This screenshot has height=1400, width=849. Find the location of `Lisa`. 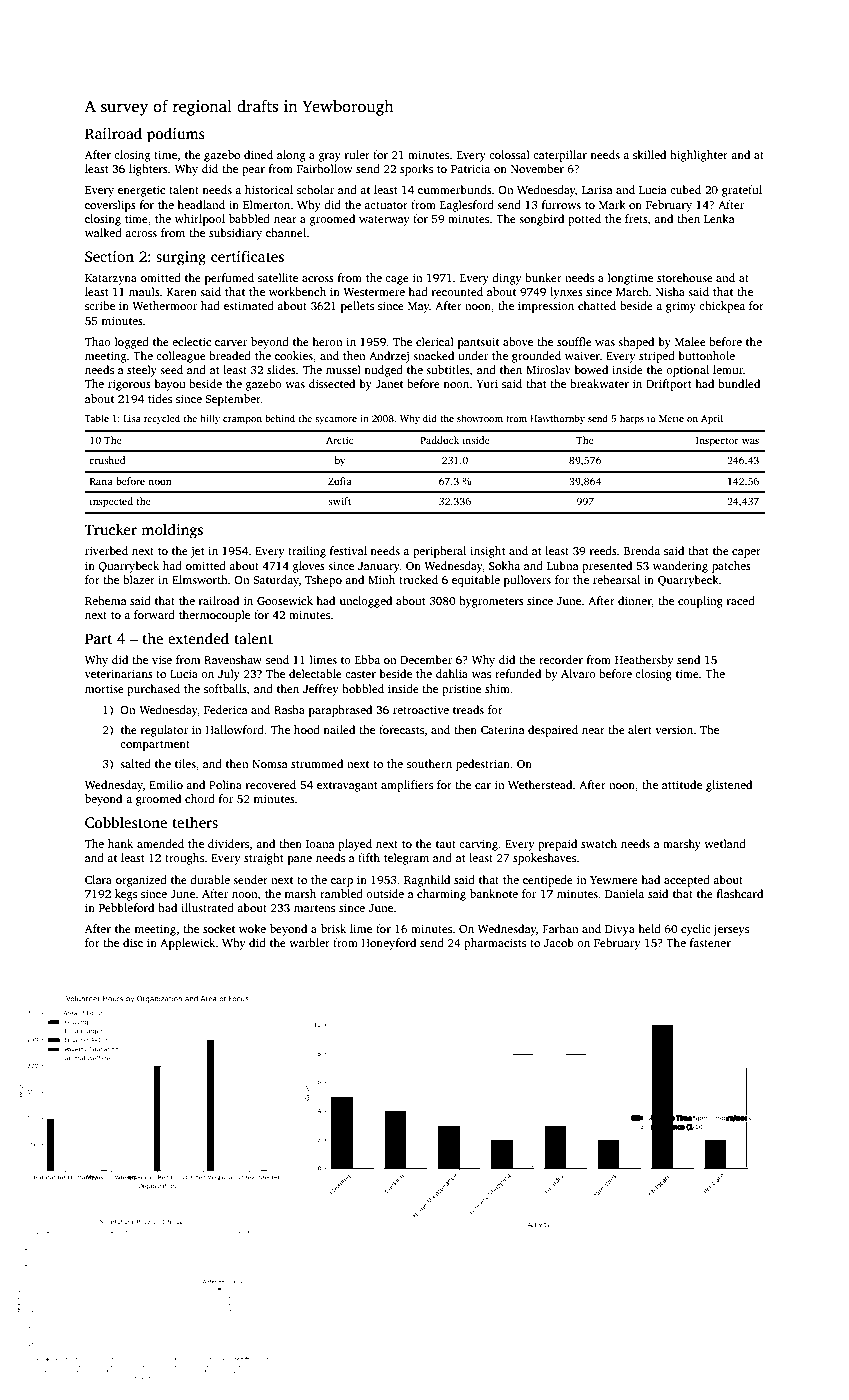

Lisa is located at coordinates (132, 418).
